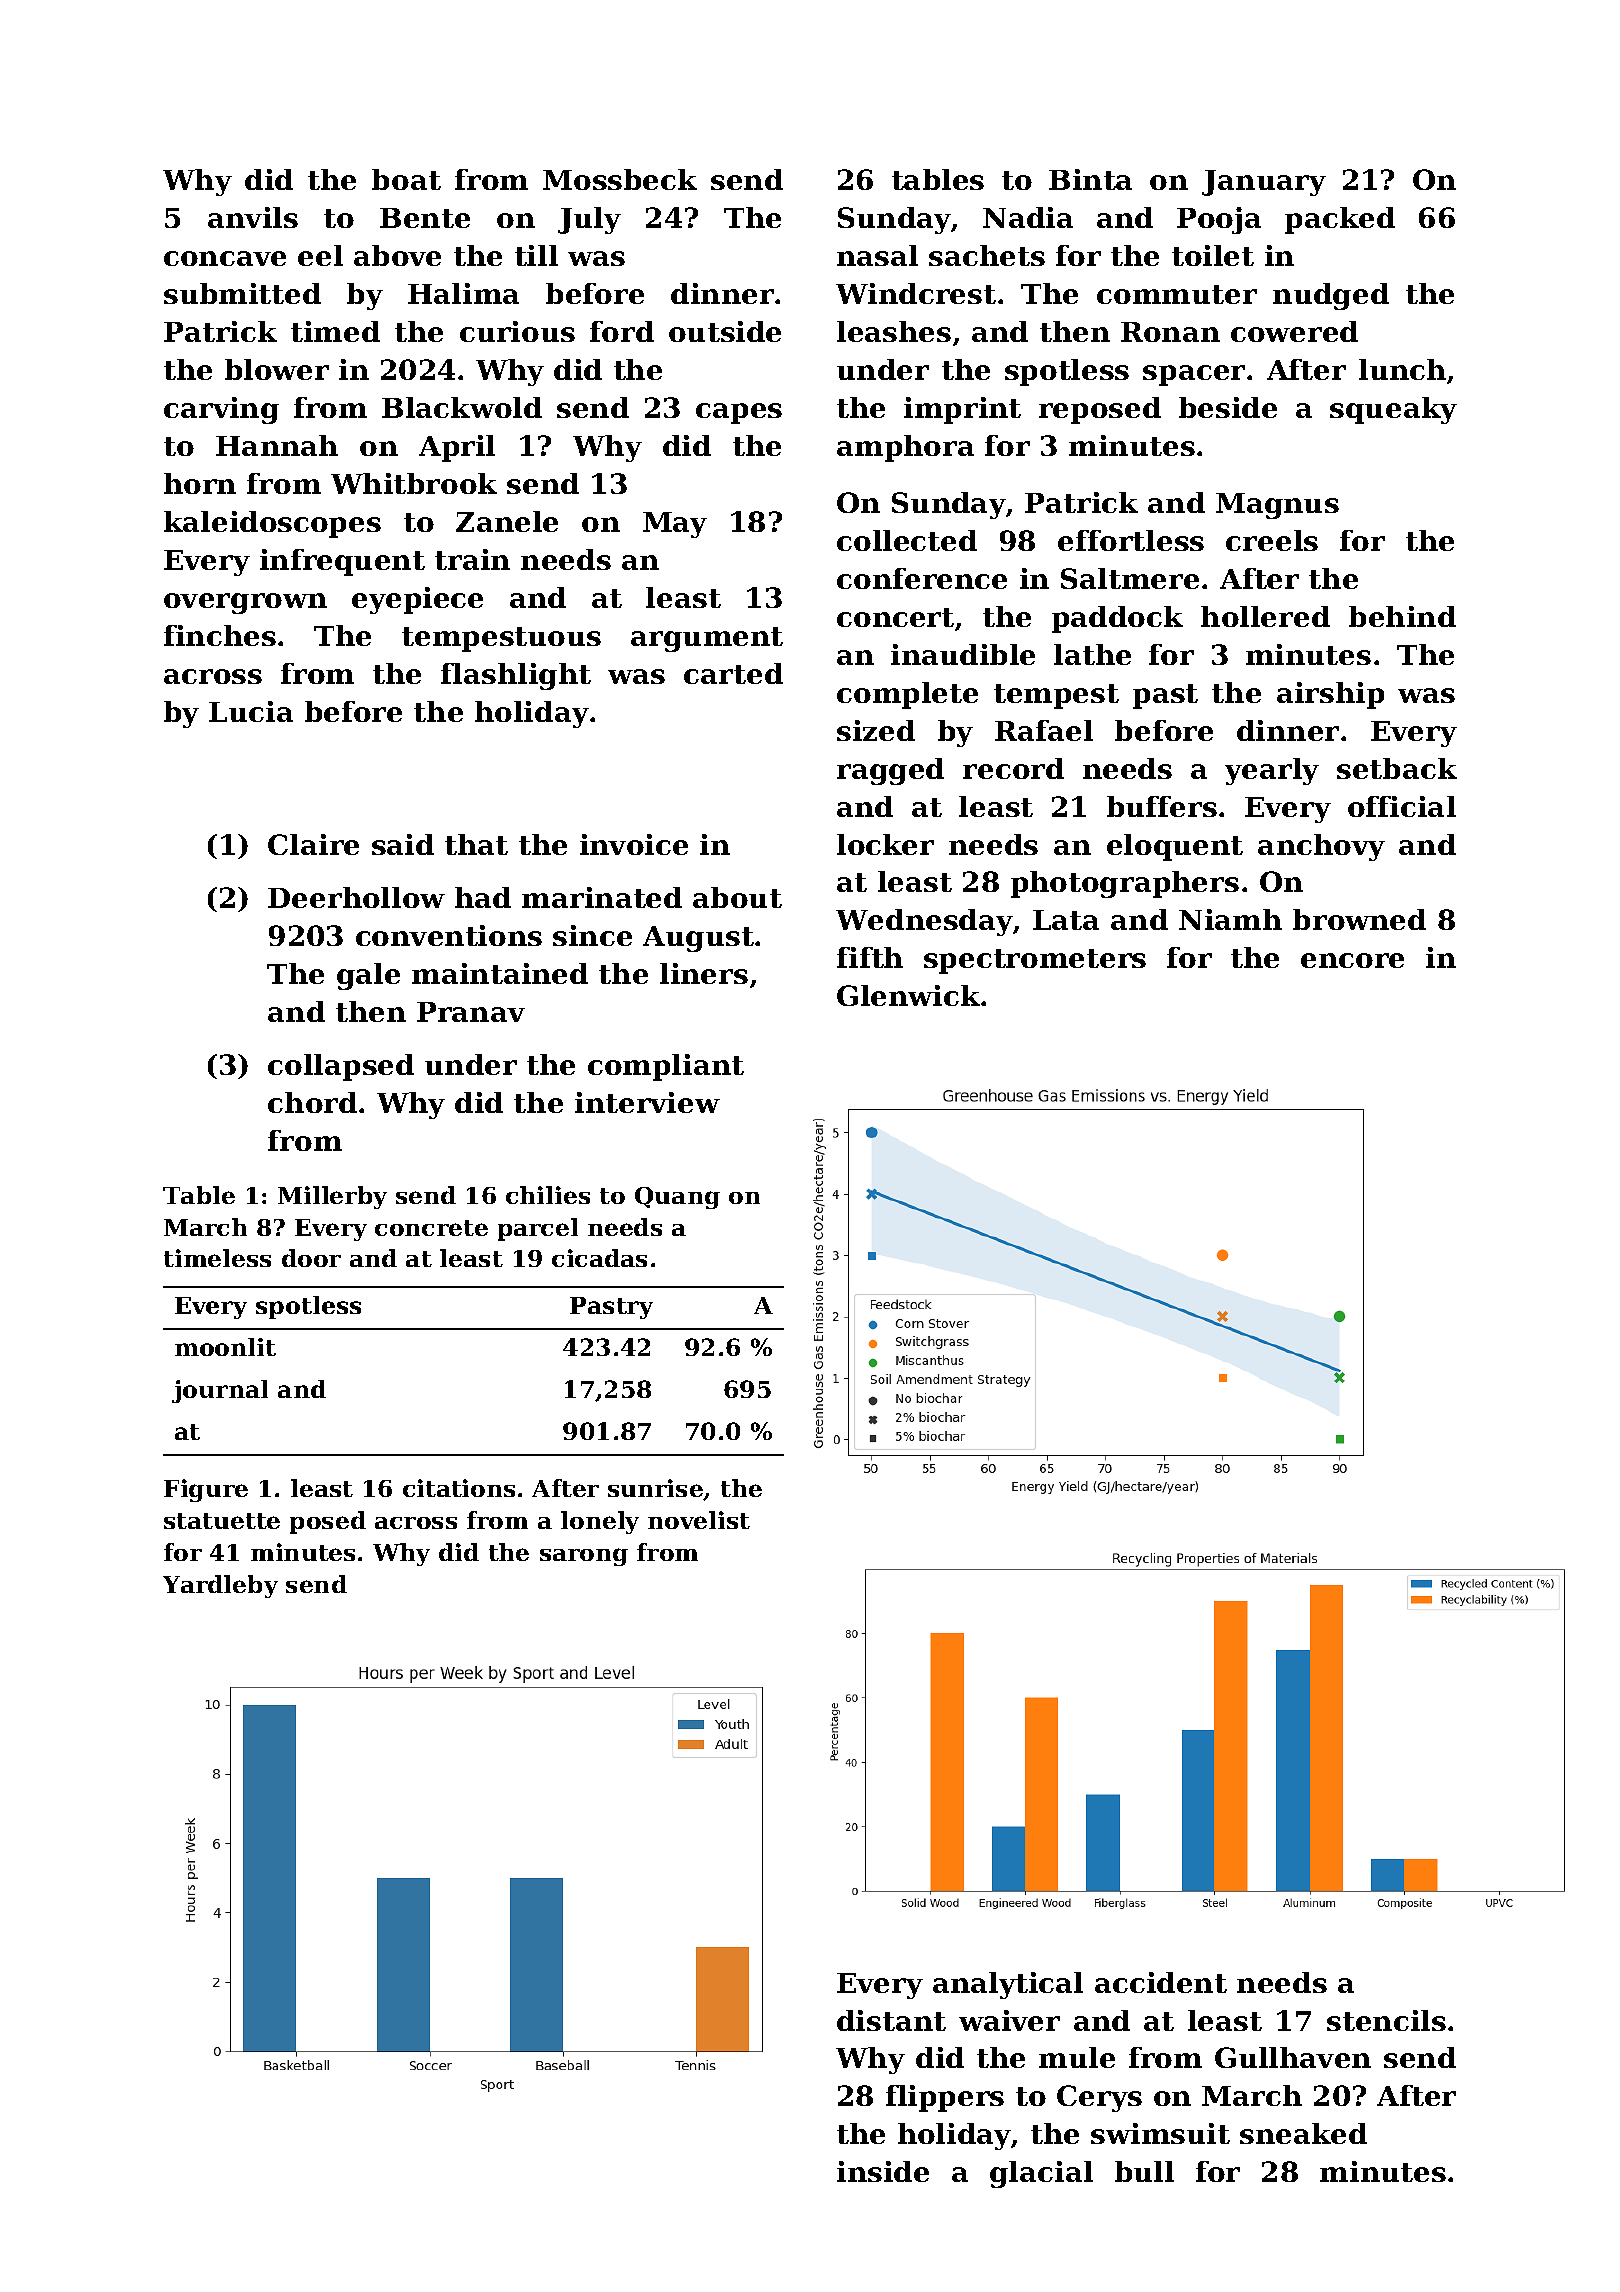  I want to click on anvils, so click(253, 217).
